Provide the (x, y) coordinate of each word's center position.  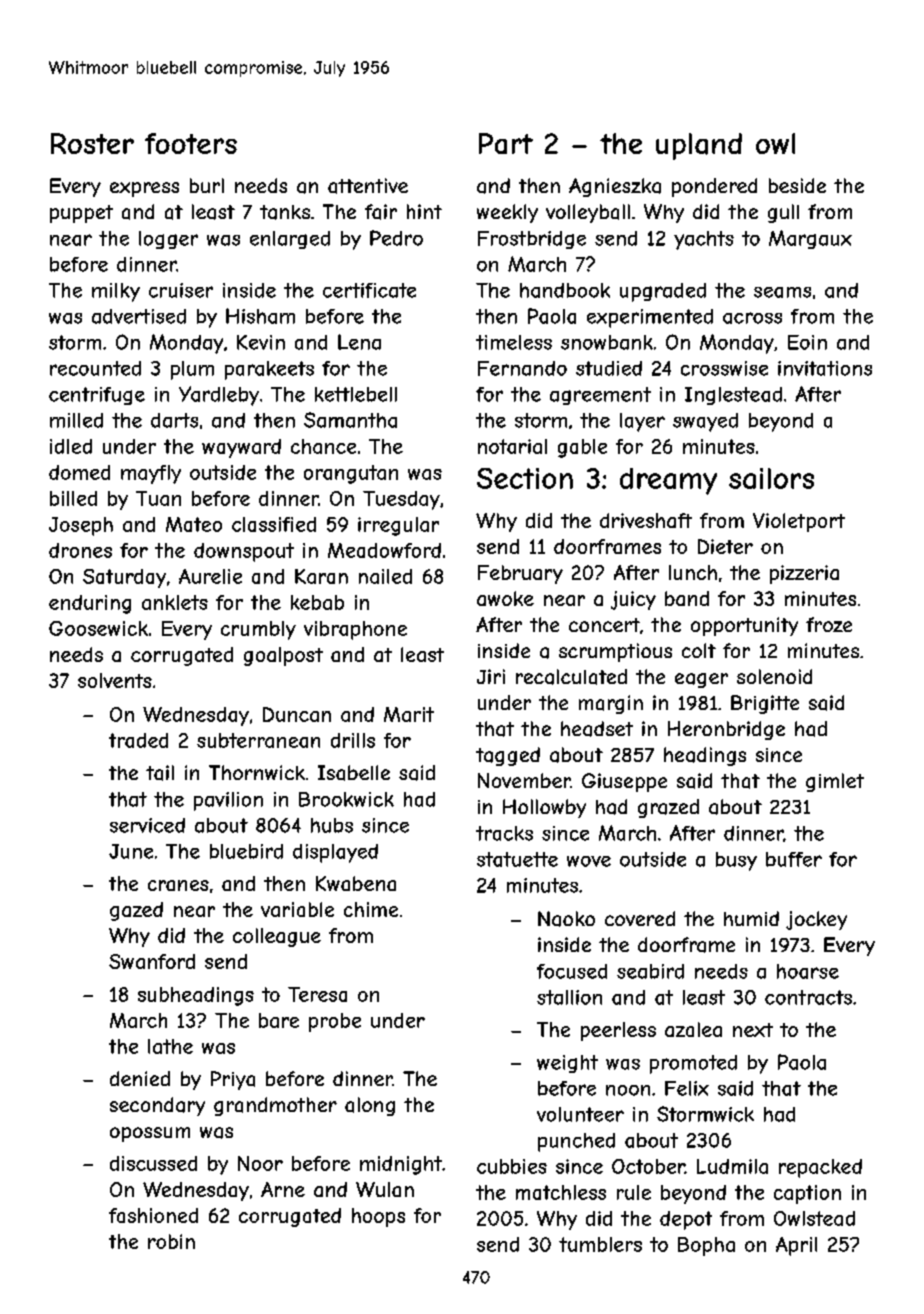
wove (589, 861)
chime (371, 909)
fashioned (153, 1215)
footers (191, 143)
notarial (512, 446)
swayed (705, 422)
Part (506, 143)
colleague (277, 937)
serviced (147, 825)
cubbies (512, 1166)
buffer (794, 859)
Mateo (194, 524)
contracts (808, 997)
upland (699, 146)
